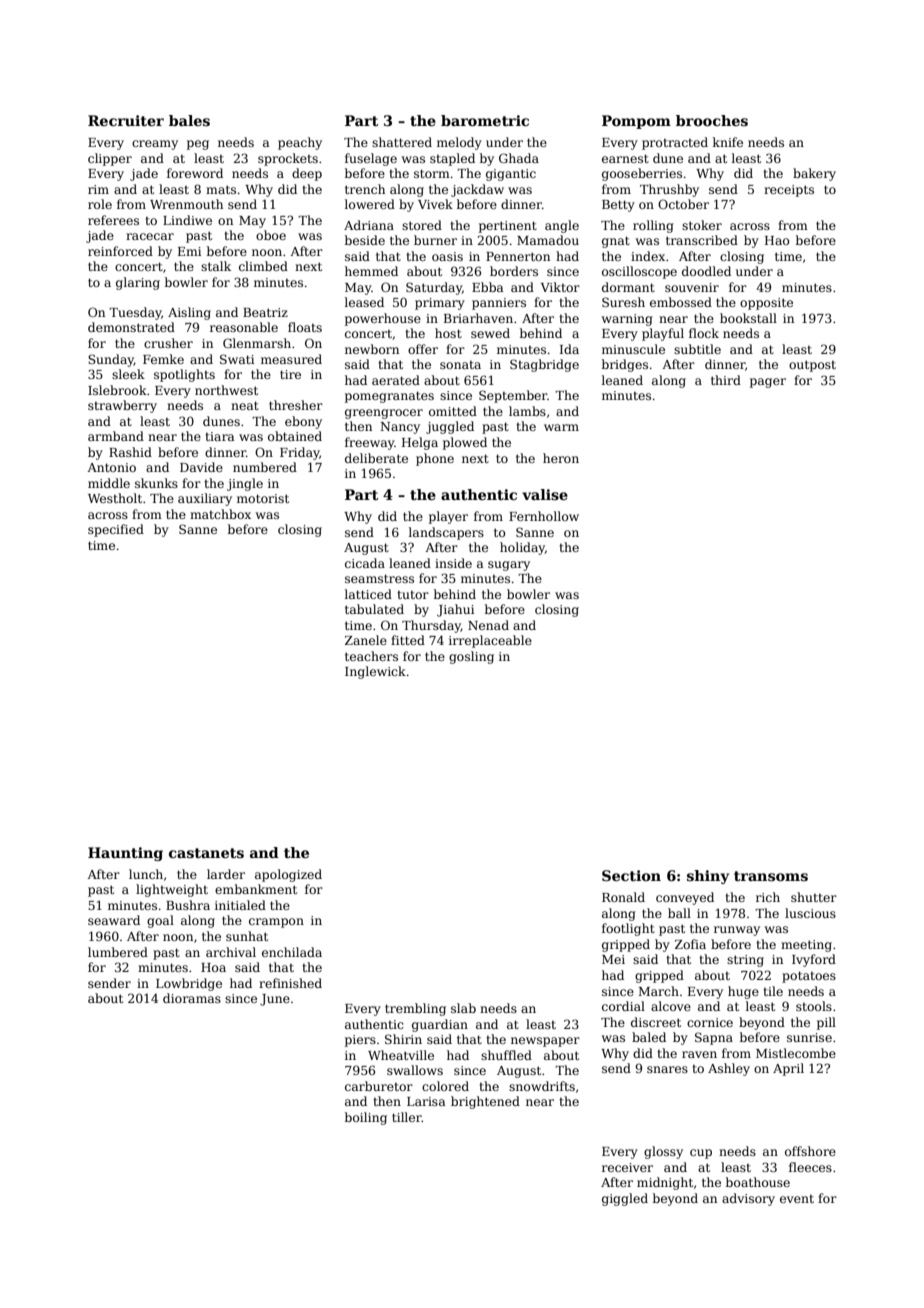  I want to click on Haunting, so click(125, 854).
